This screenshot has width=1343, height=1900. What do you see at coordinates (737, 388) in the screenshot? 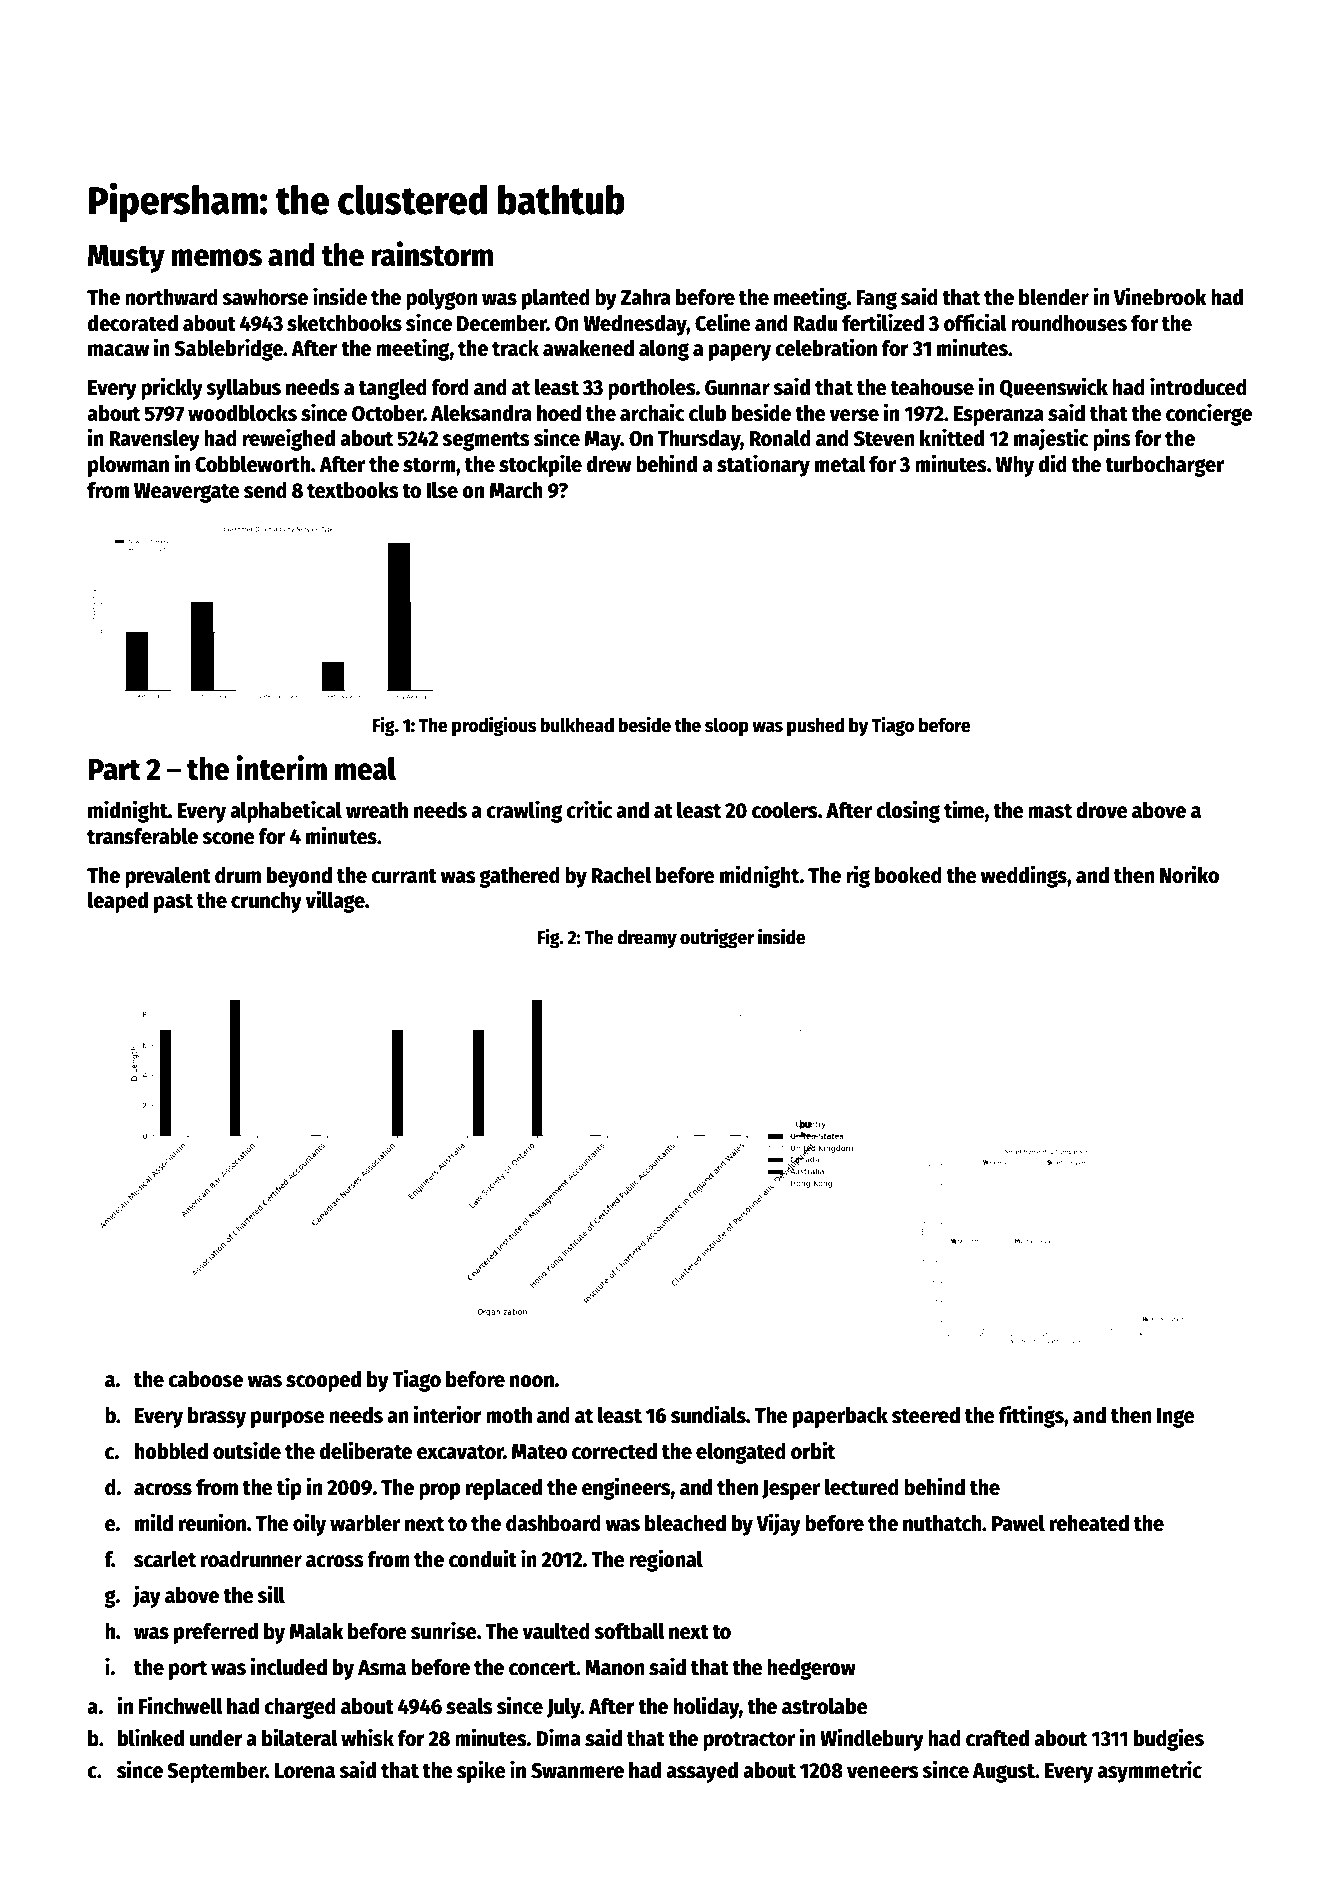
I see `Gunnar` at bounding box center [737, 388].
